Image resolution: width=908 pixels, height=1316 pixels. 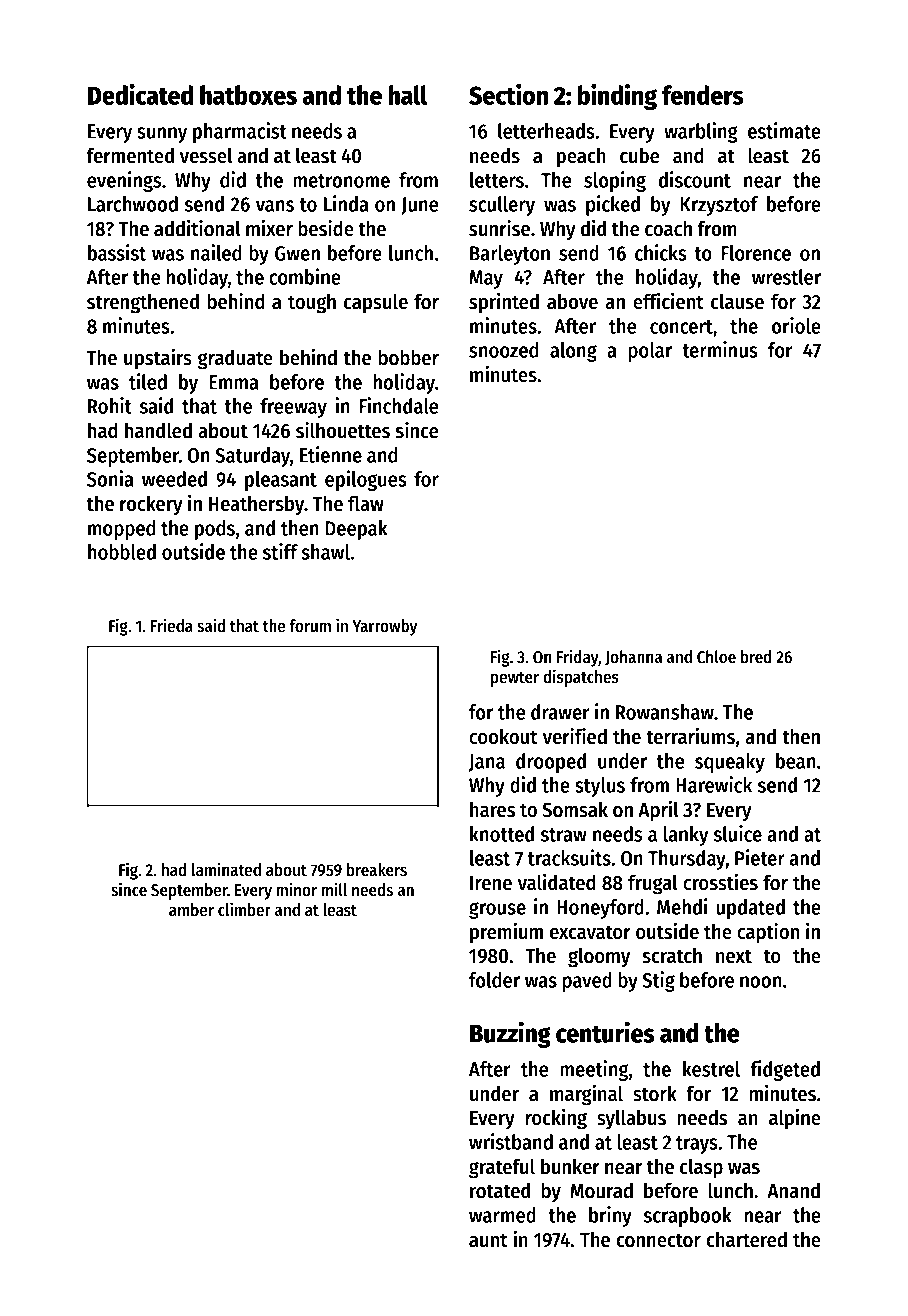 What do you see at coordinates (502, 1168) in the document?
I see `grateful` at bounding box center [502, 1168].
